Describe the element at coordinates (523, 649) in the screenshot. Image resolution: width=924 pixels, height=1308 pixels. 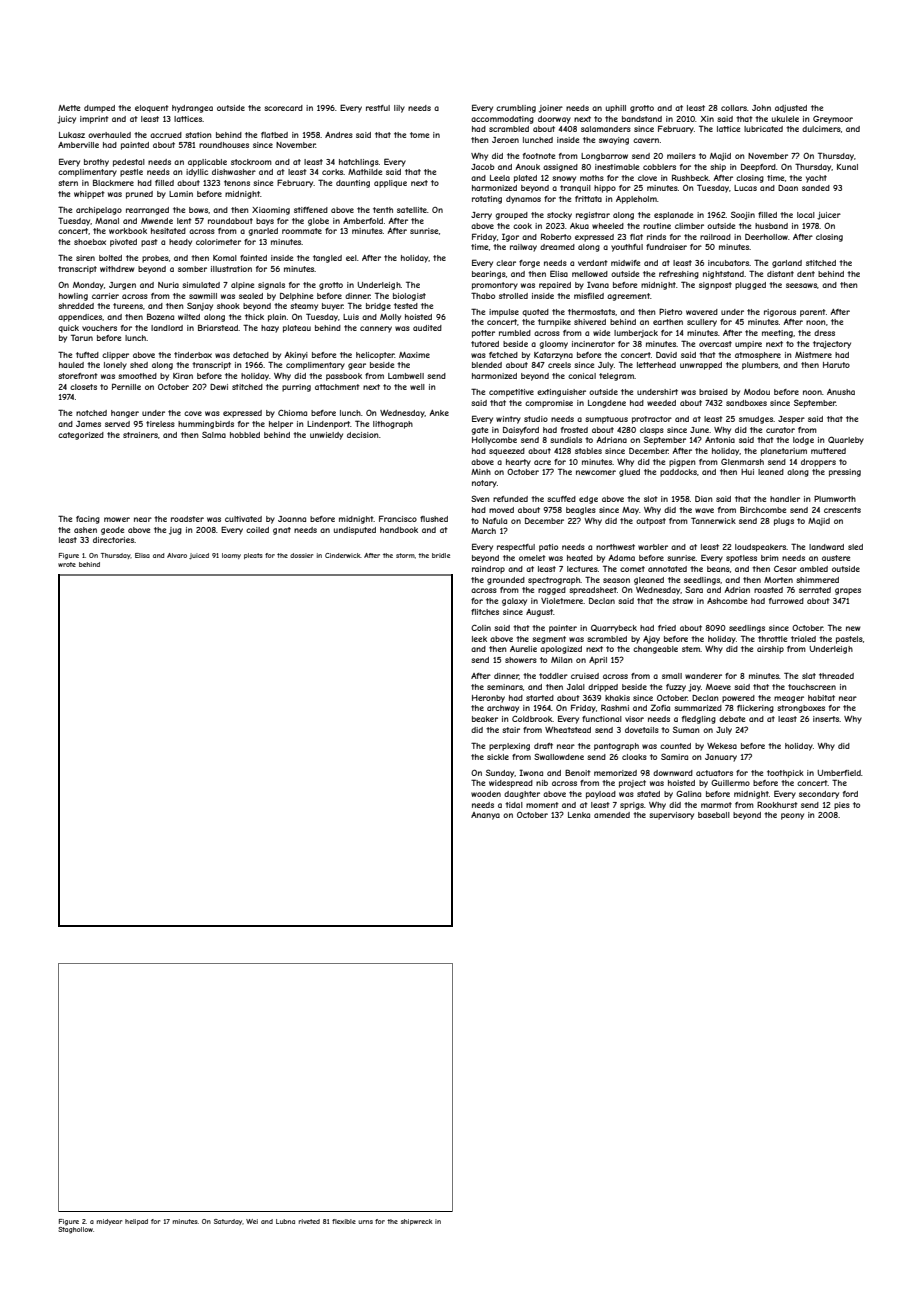
I see `Aurelie` at that location.
